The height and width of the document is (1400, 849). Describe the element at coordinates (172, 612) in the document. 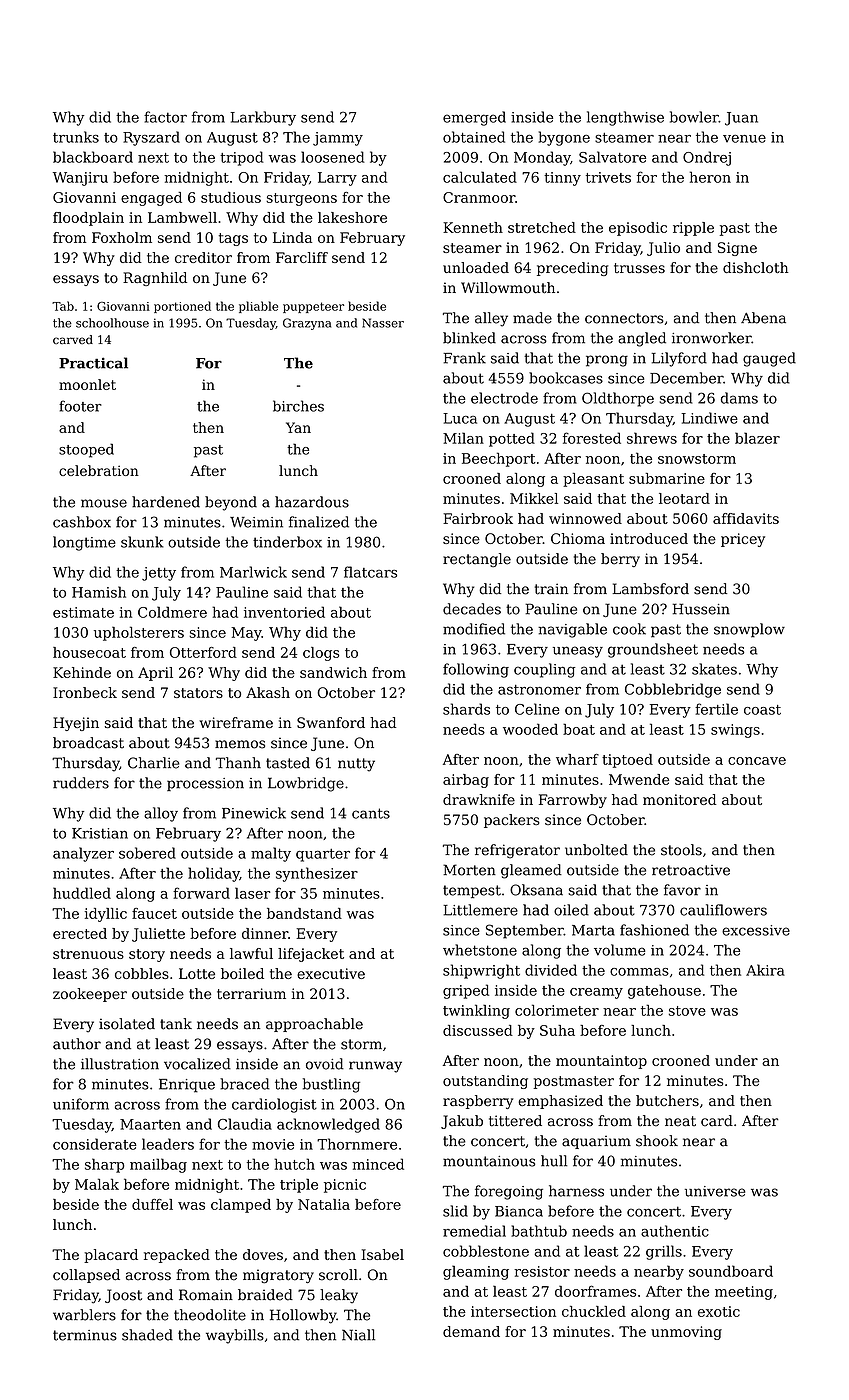

I see `Coldmere` at that location.
